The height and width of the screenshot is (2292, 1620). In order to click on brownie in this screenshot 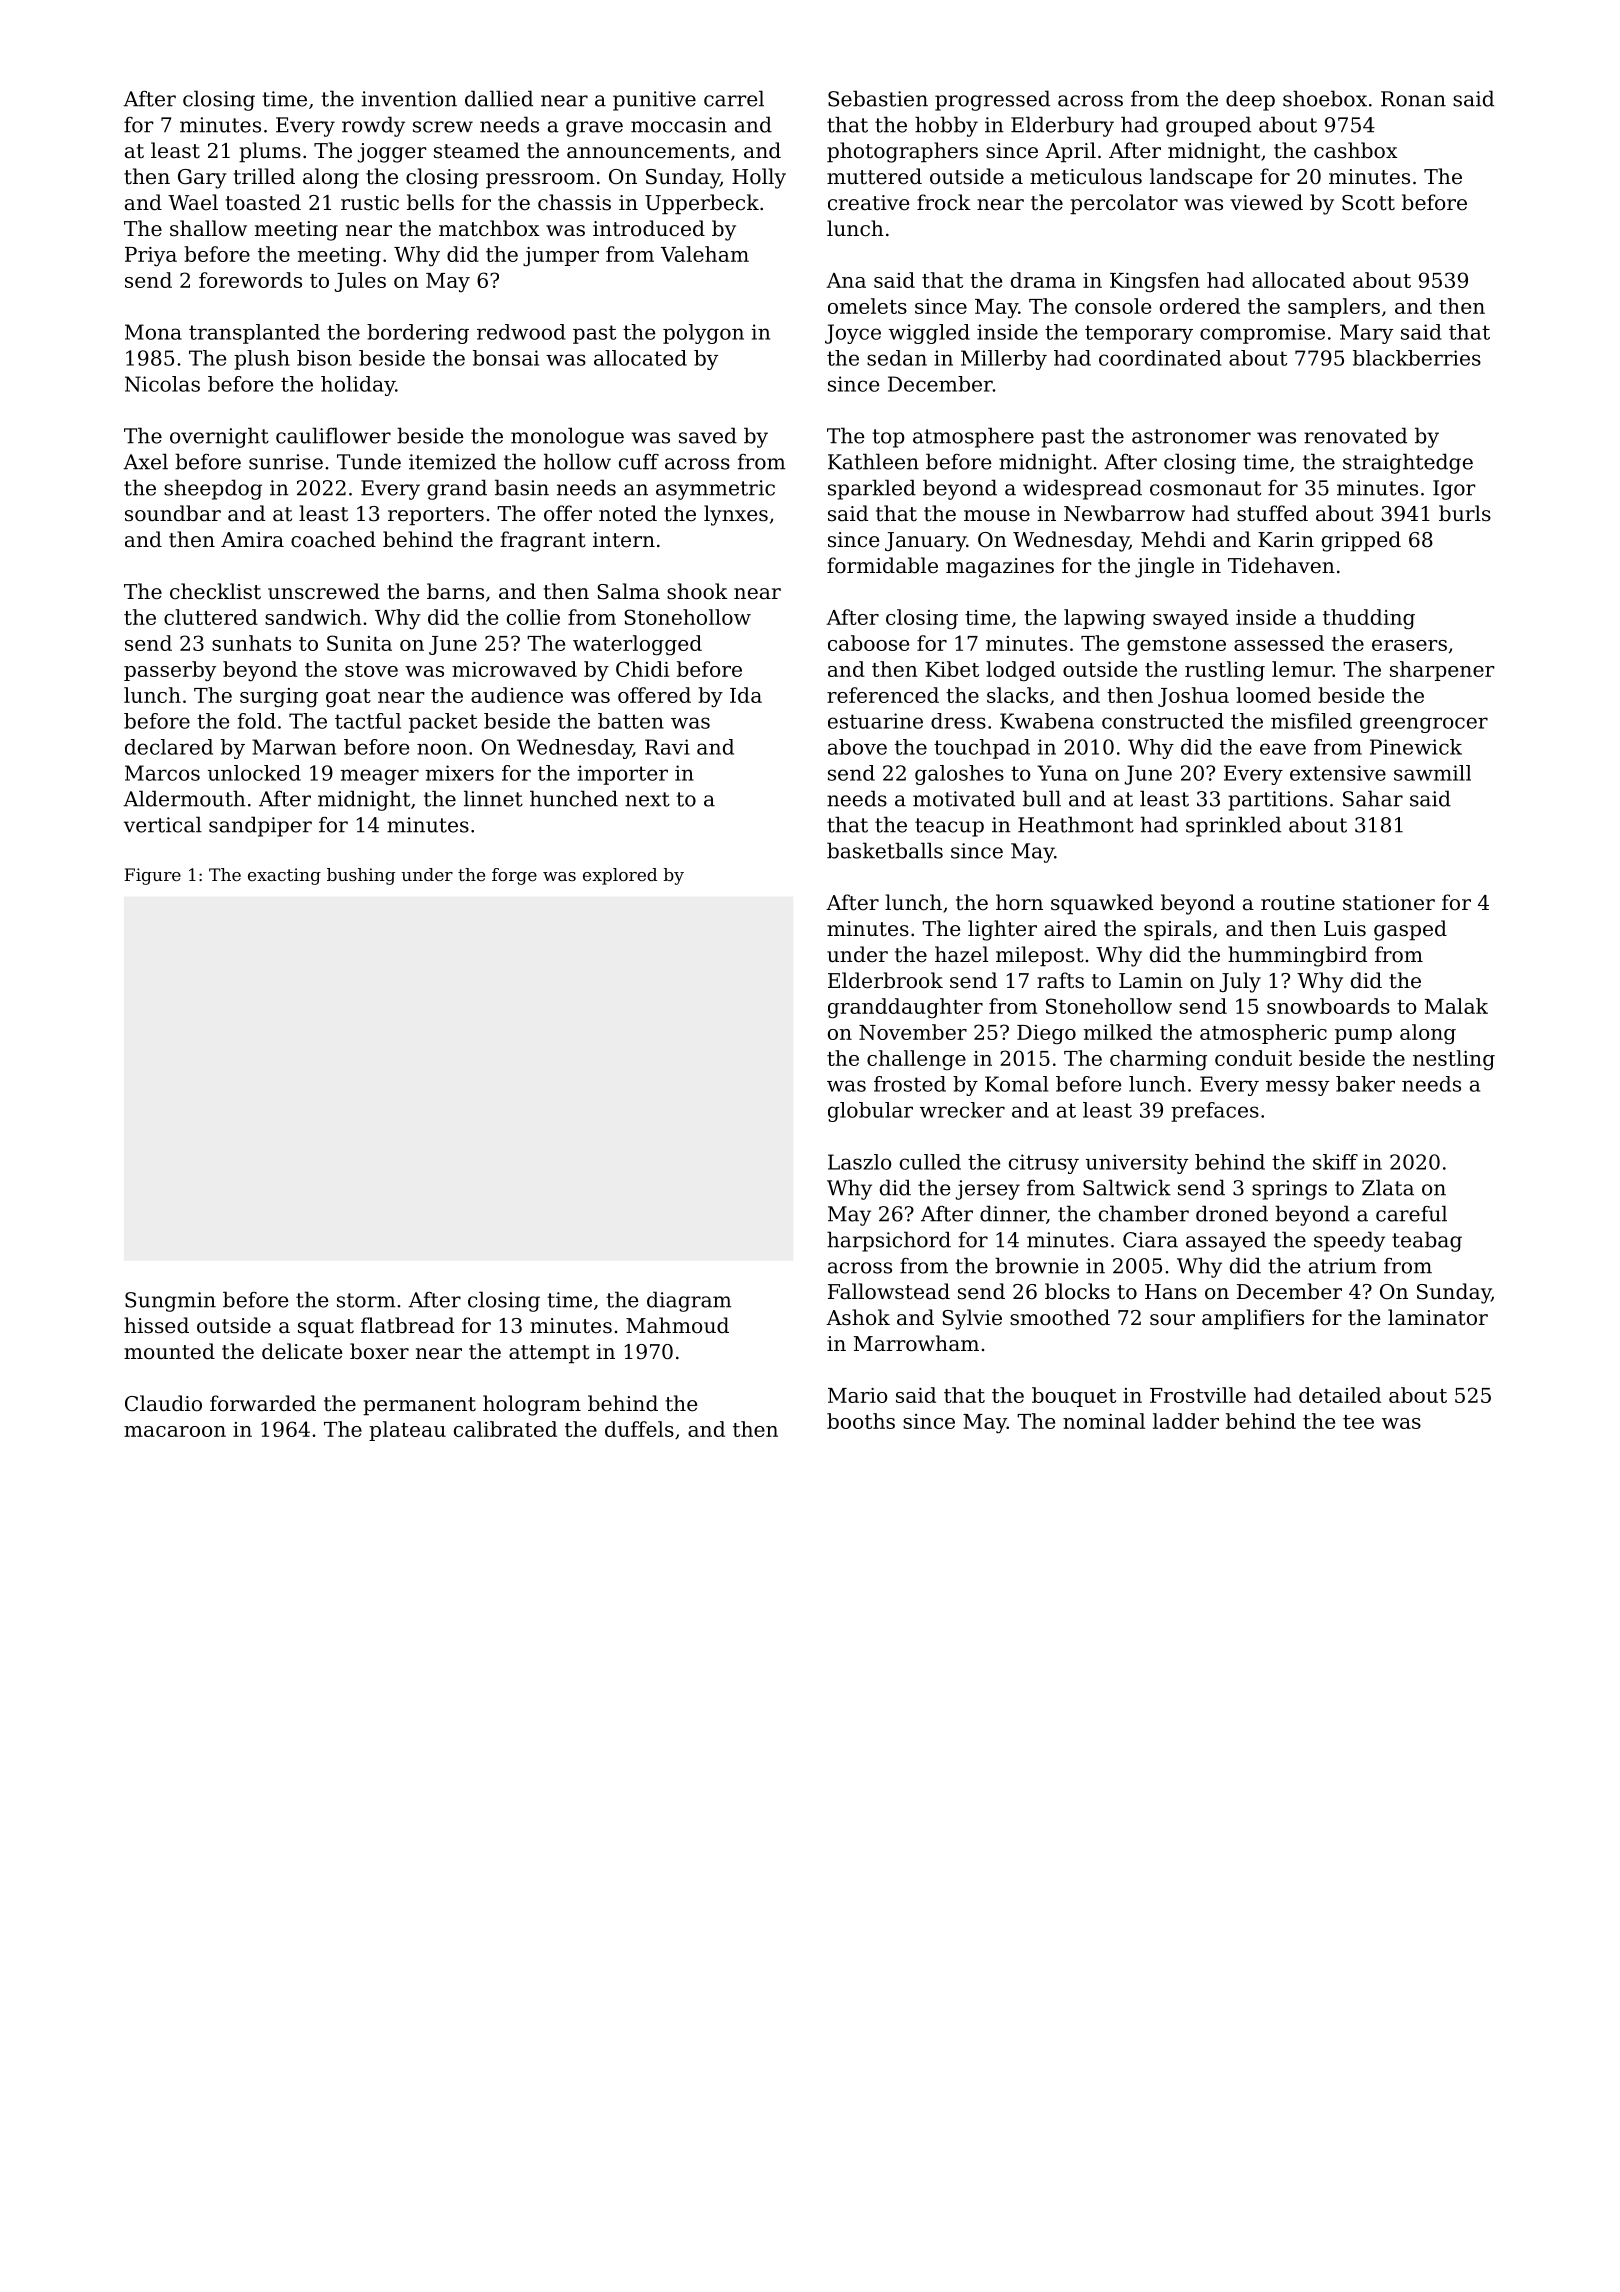, I will do `click(1037, 1265)`.
